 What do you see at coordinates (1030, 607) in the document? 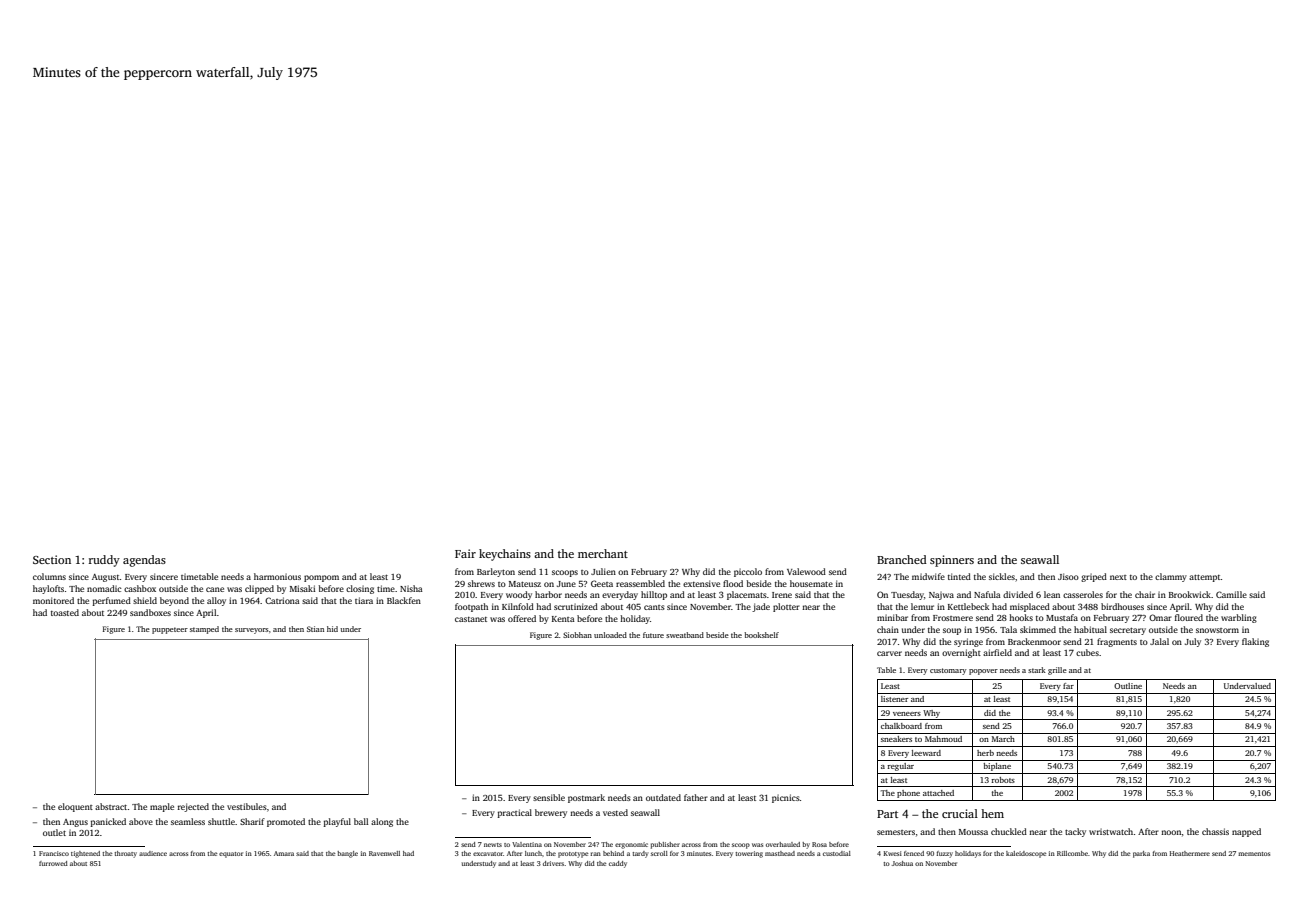
I see `misplaced` at bounding box center [1030, 607].
